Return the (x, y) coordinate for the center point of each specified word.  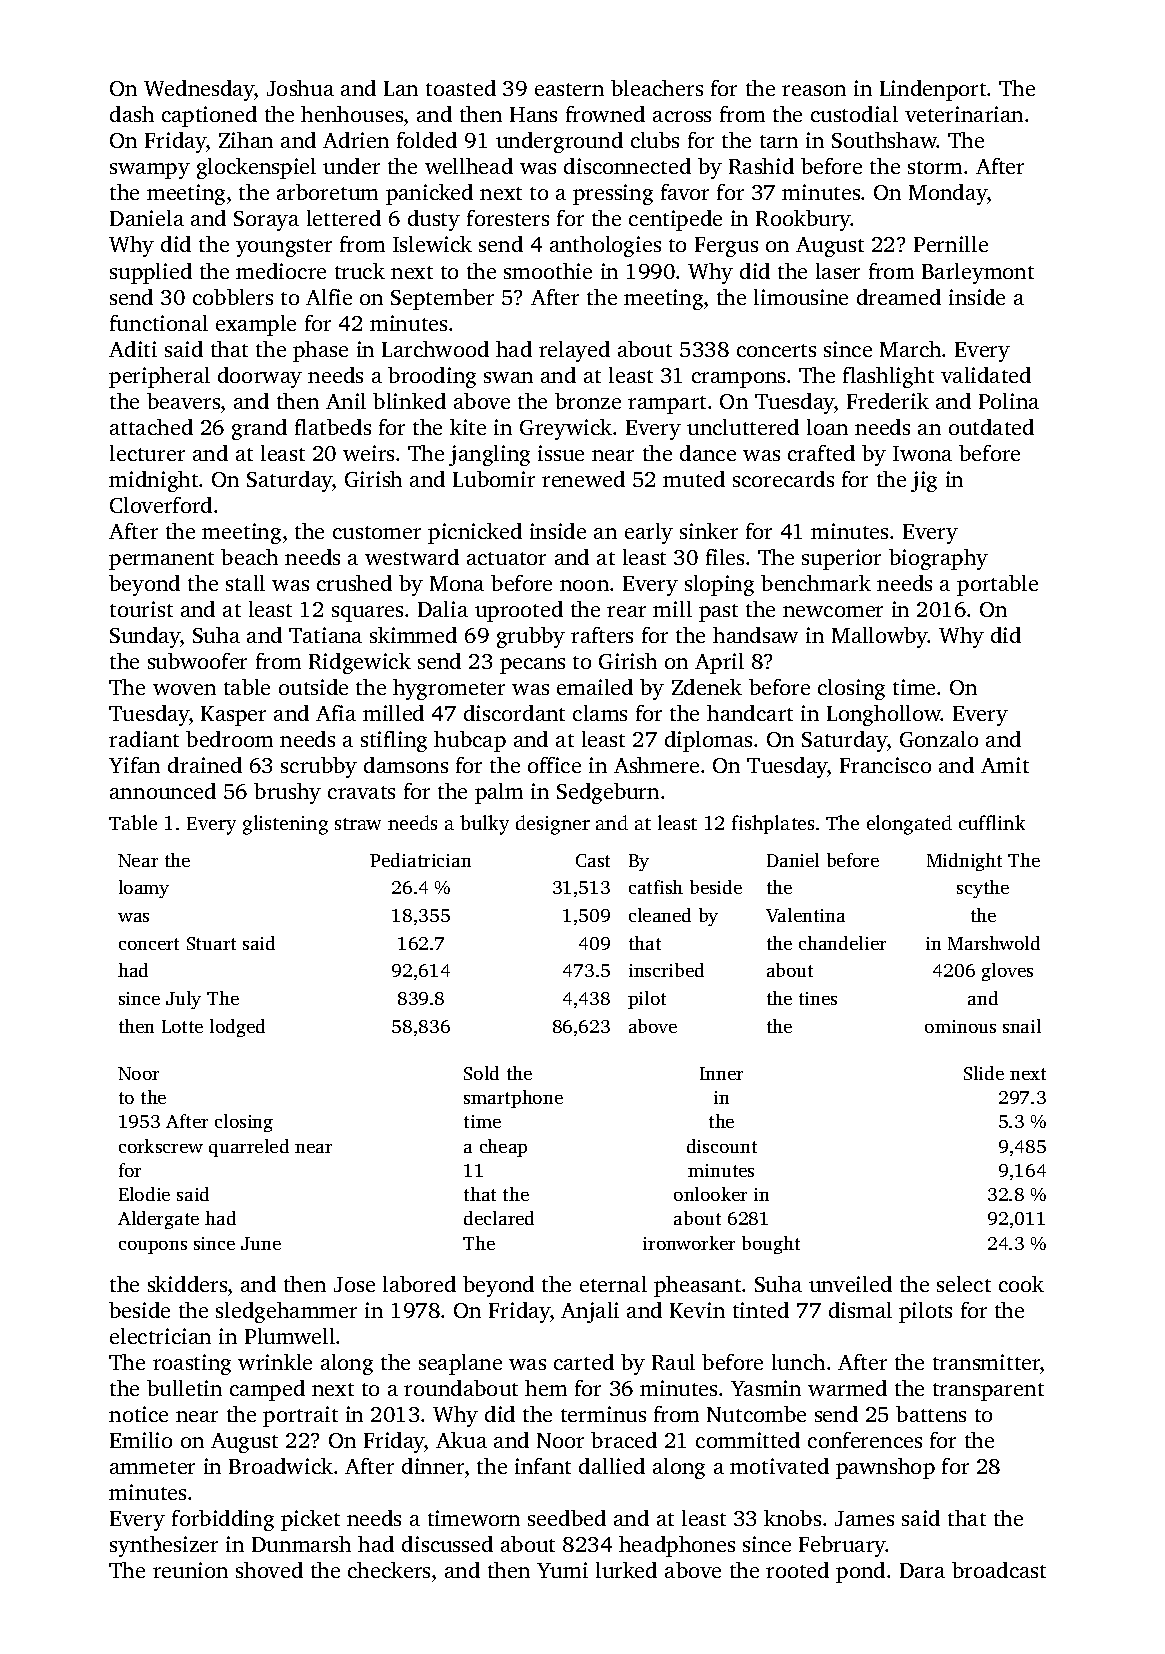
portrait (300, 1416)
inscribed (666, 970)
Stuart (211, 943)
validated (986, 375)
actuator (506, 558)
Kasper (233, 716)
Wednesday (199, 90)
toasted (461, 88)
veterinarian (964, 114)
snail (1022, 1026)
